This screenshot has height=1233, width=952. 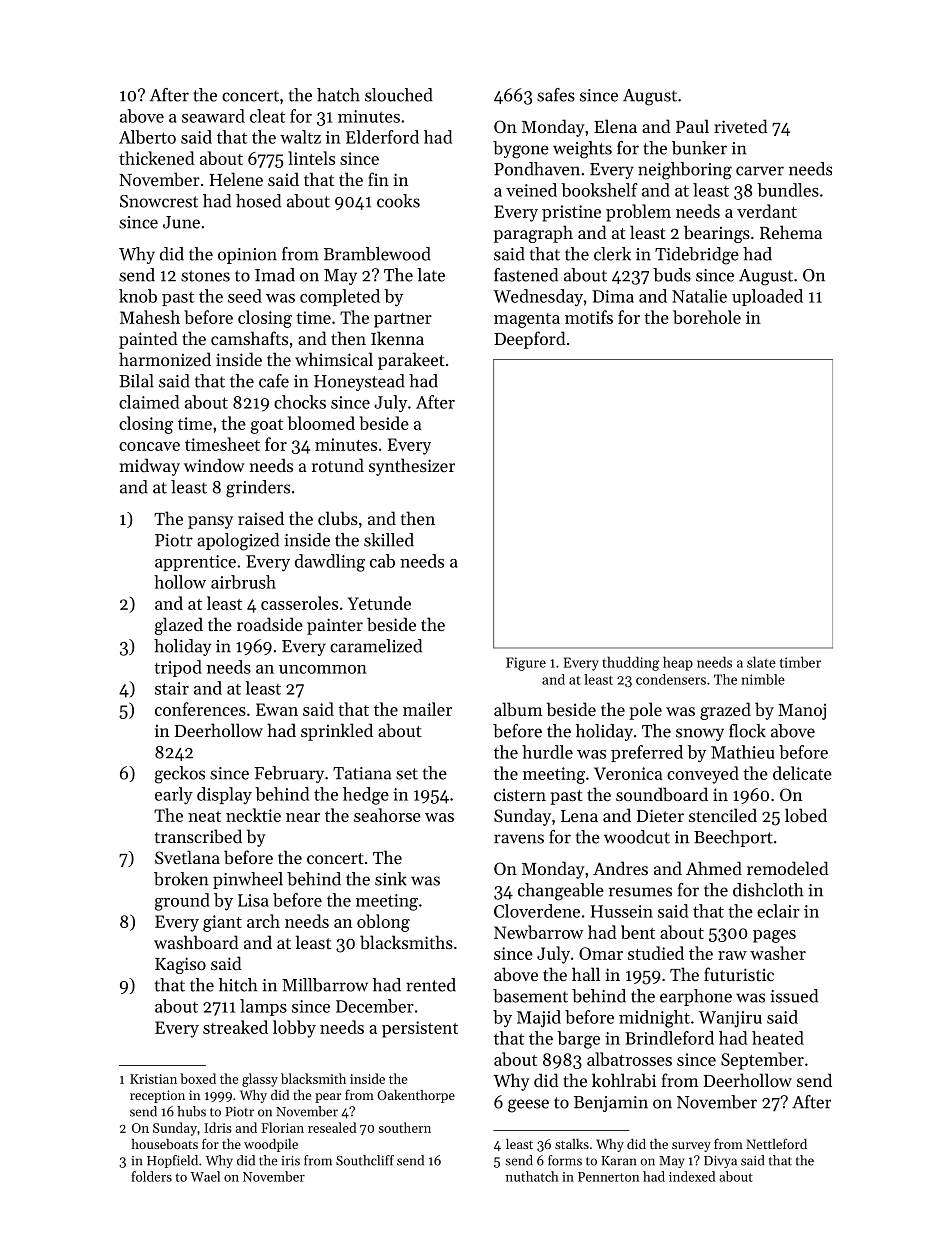 I want to click on delicate, so click(x=802, y=773).
